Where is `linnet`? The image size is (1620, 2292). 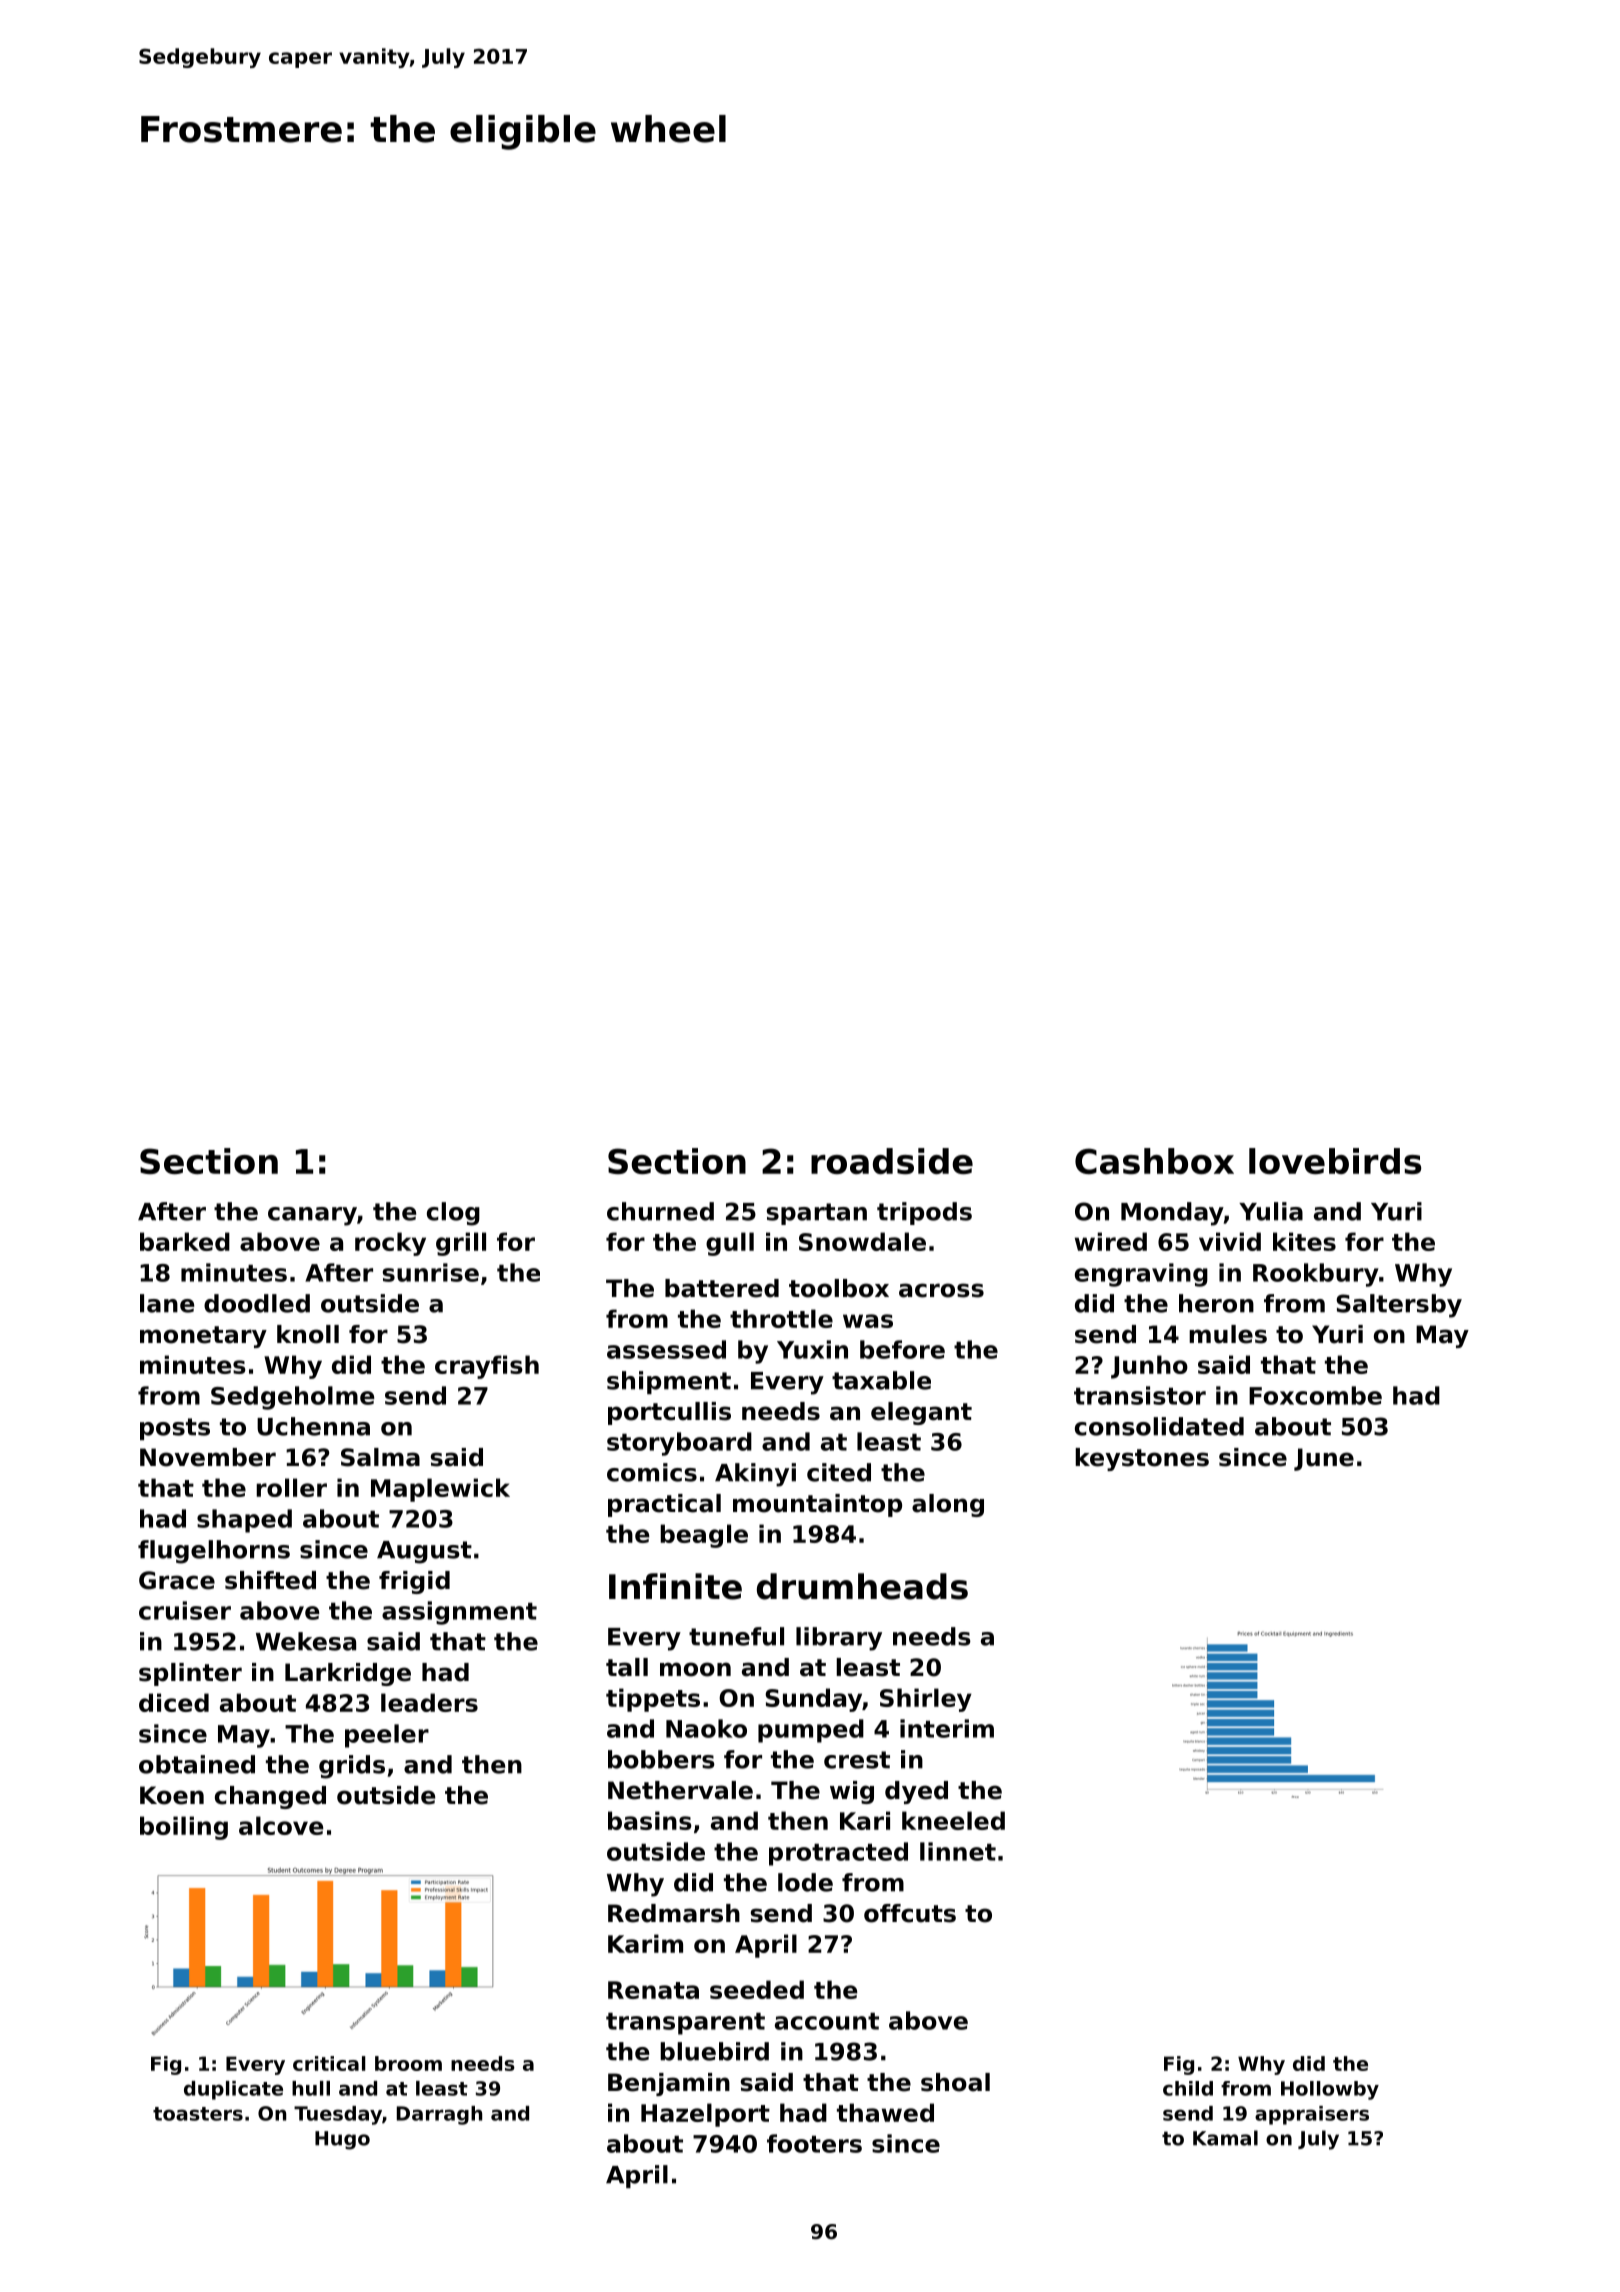
linnet is located at coordinates (958, 1851).
